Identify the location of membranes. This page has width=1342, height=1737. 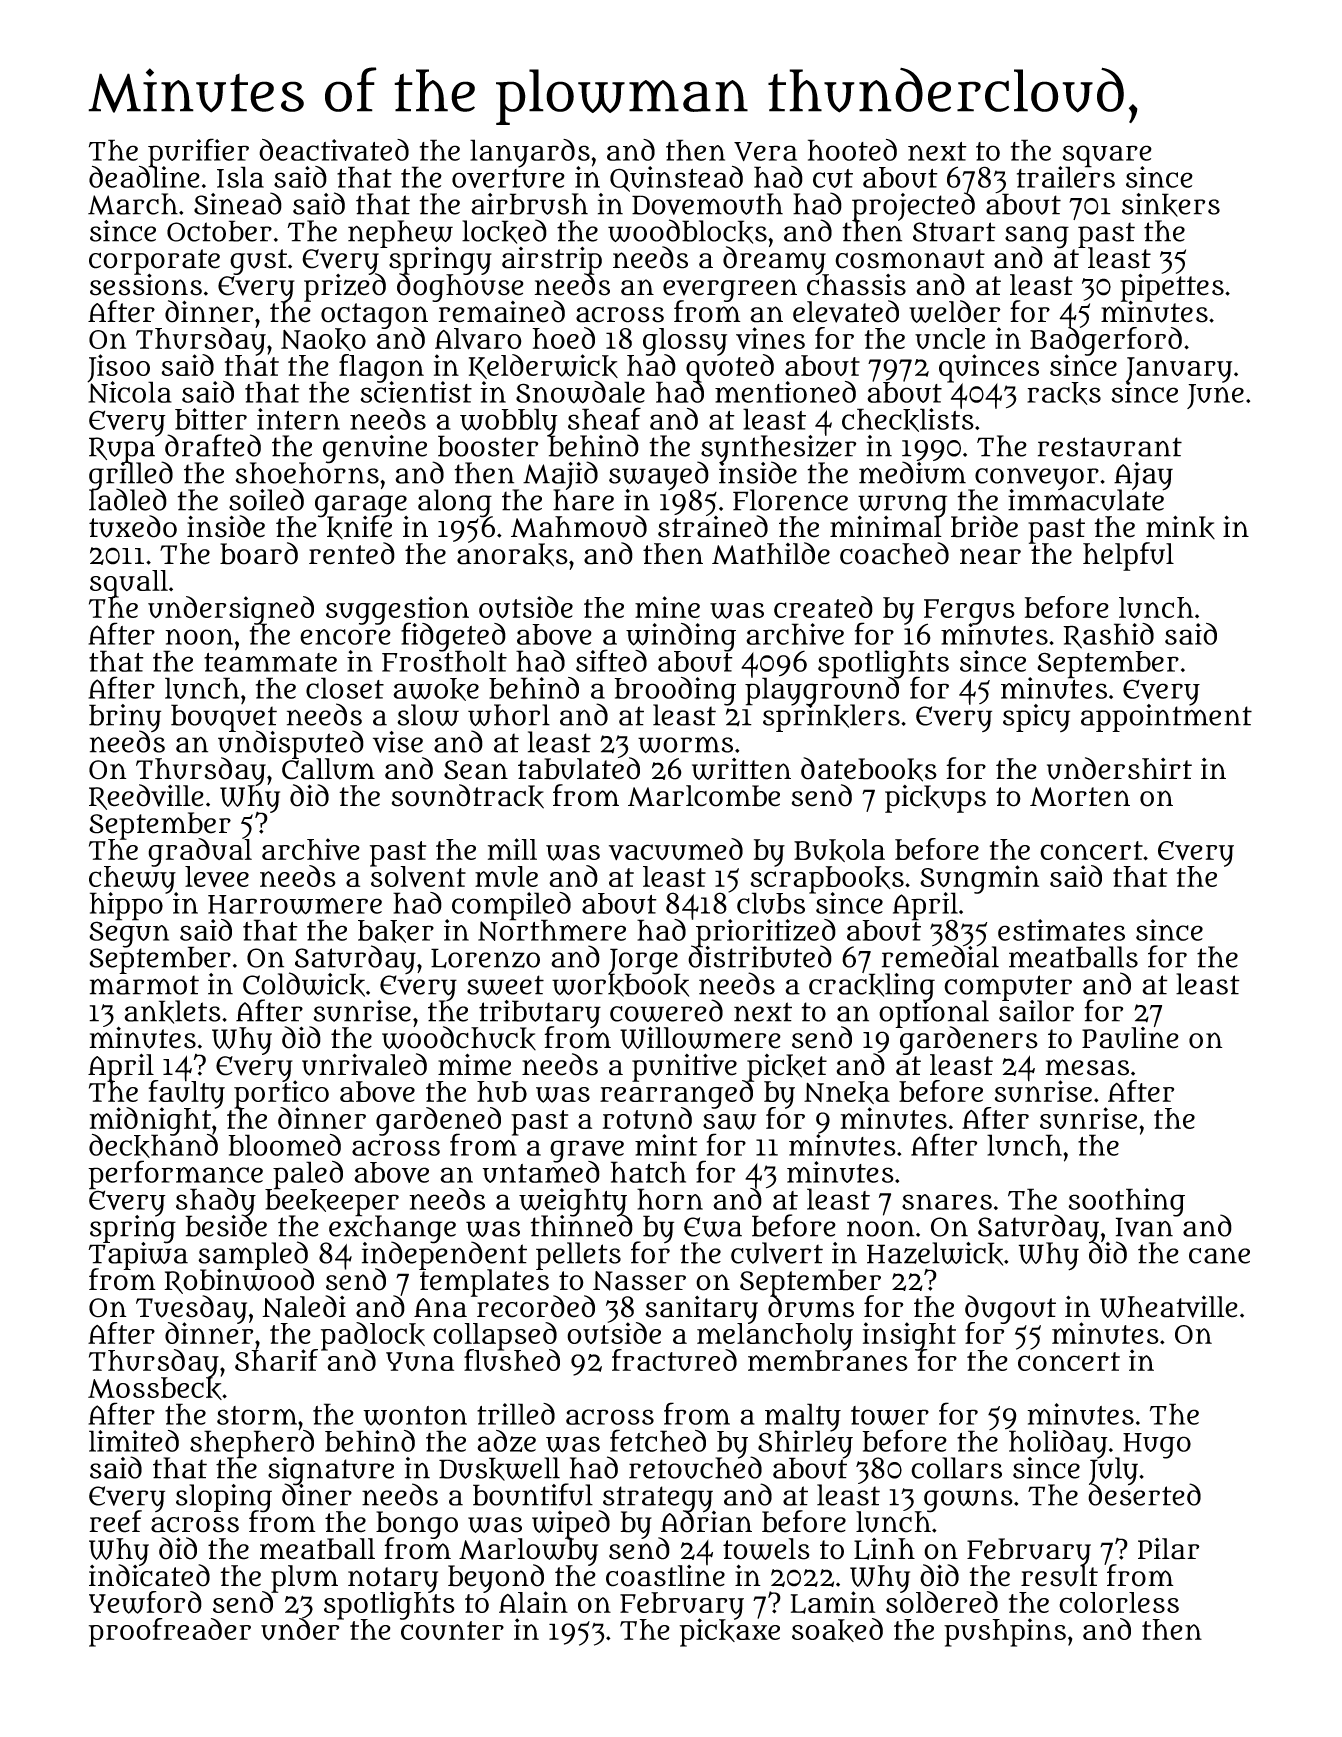
(828, 1361).
